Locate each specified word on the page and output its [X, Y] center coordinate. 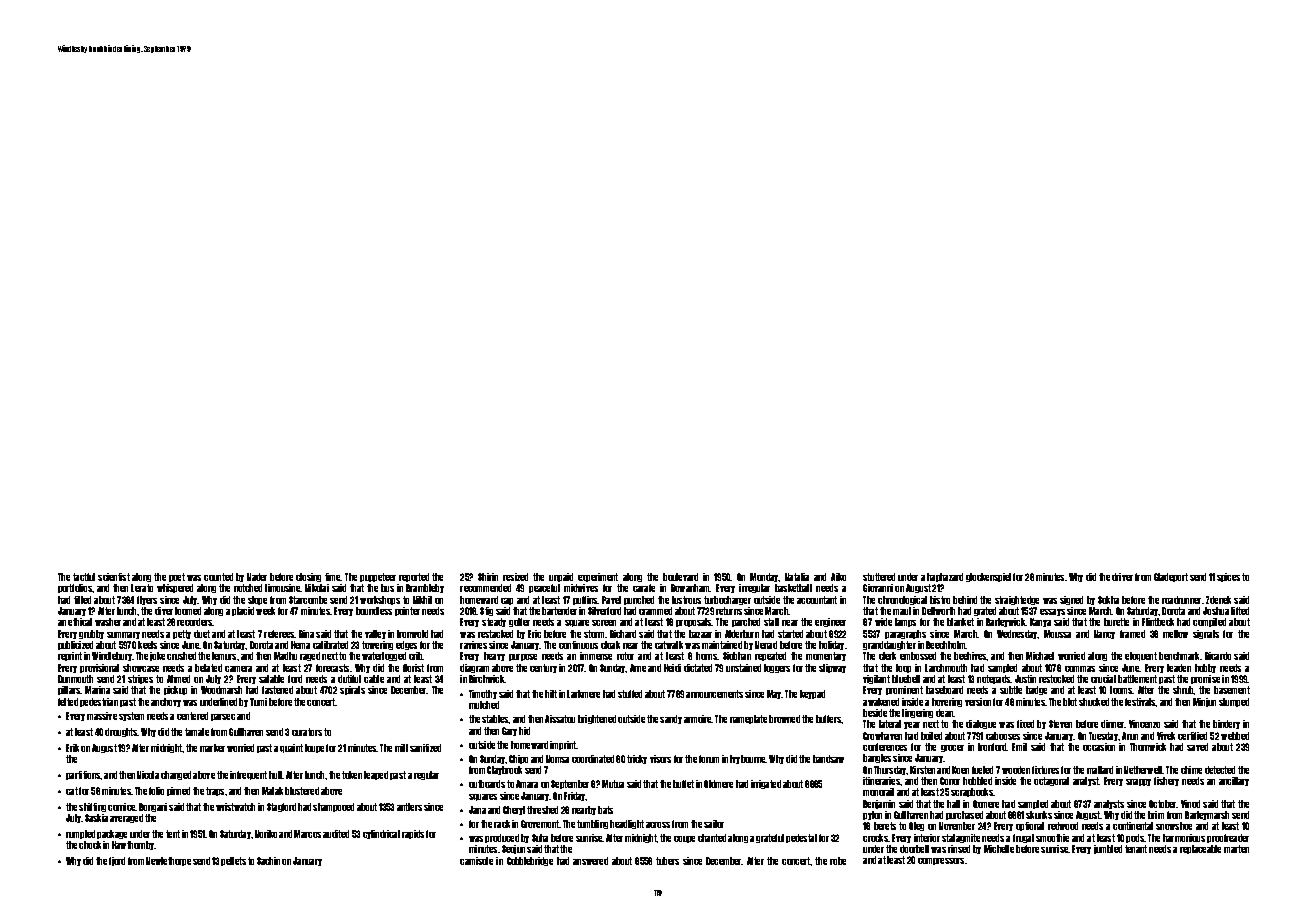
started [790, 634]
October [1163, 804]
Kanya [1040, 622]
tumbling [592, 824]
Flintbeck [1158, 622]
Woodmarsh [221, 690]
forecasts [332, 668]
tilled [82, 600]
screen [604, 623]
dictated [698, 668]
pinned [178, 791]
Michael [1040, 656]
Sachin [268, 861]
